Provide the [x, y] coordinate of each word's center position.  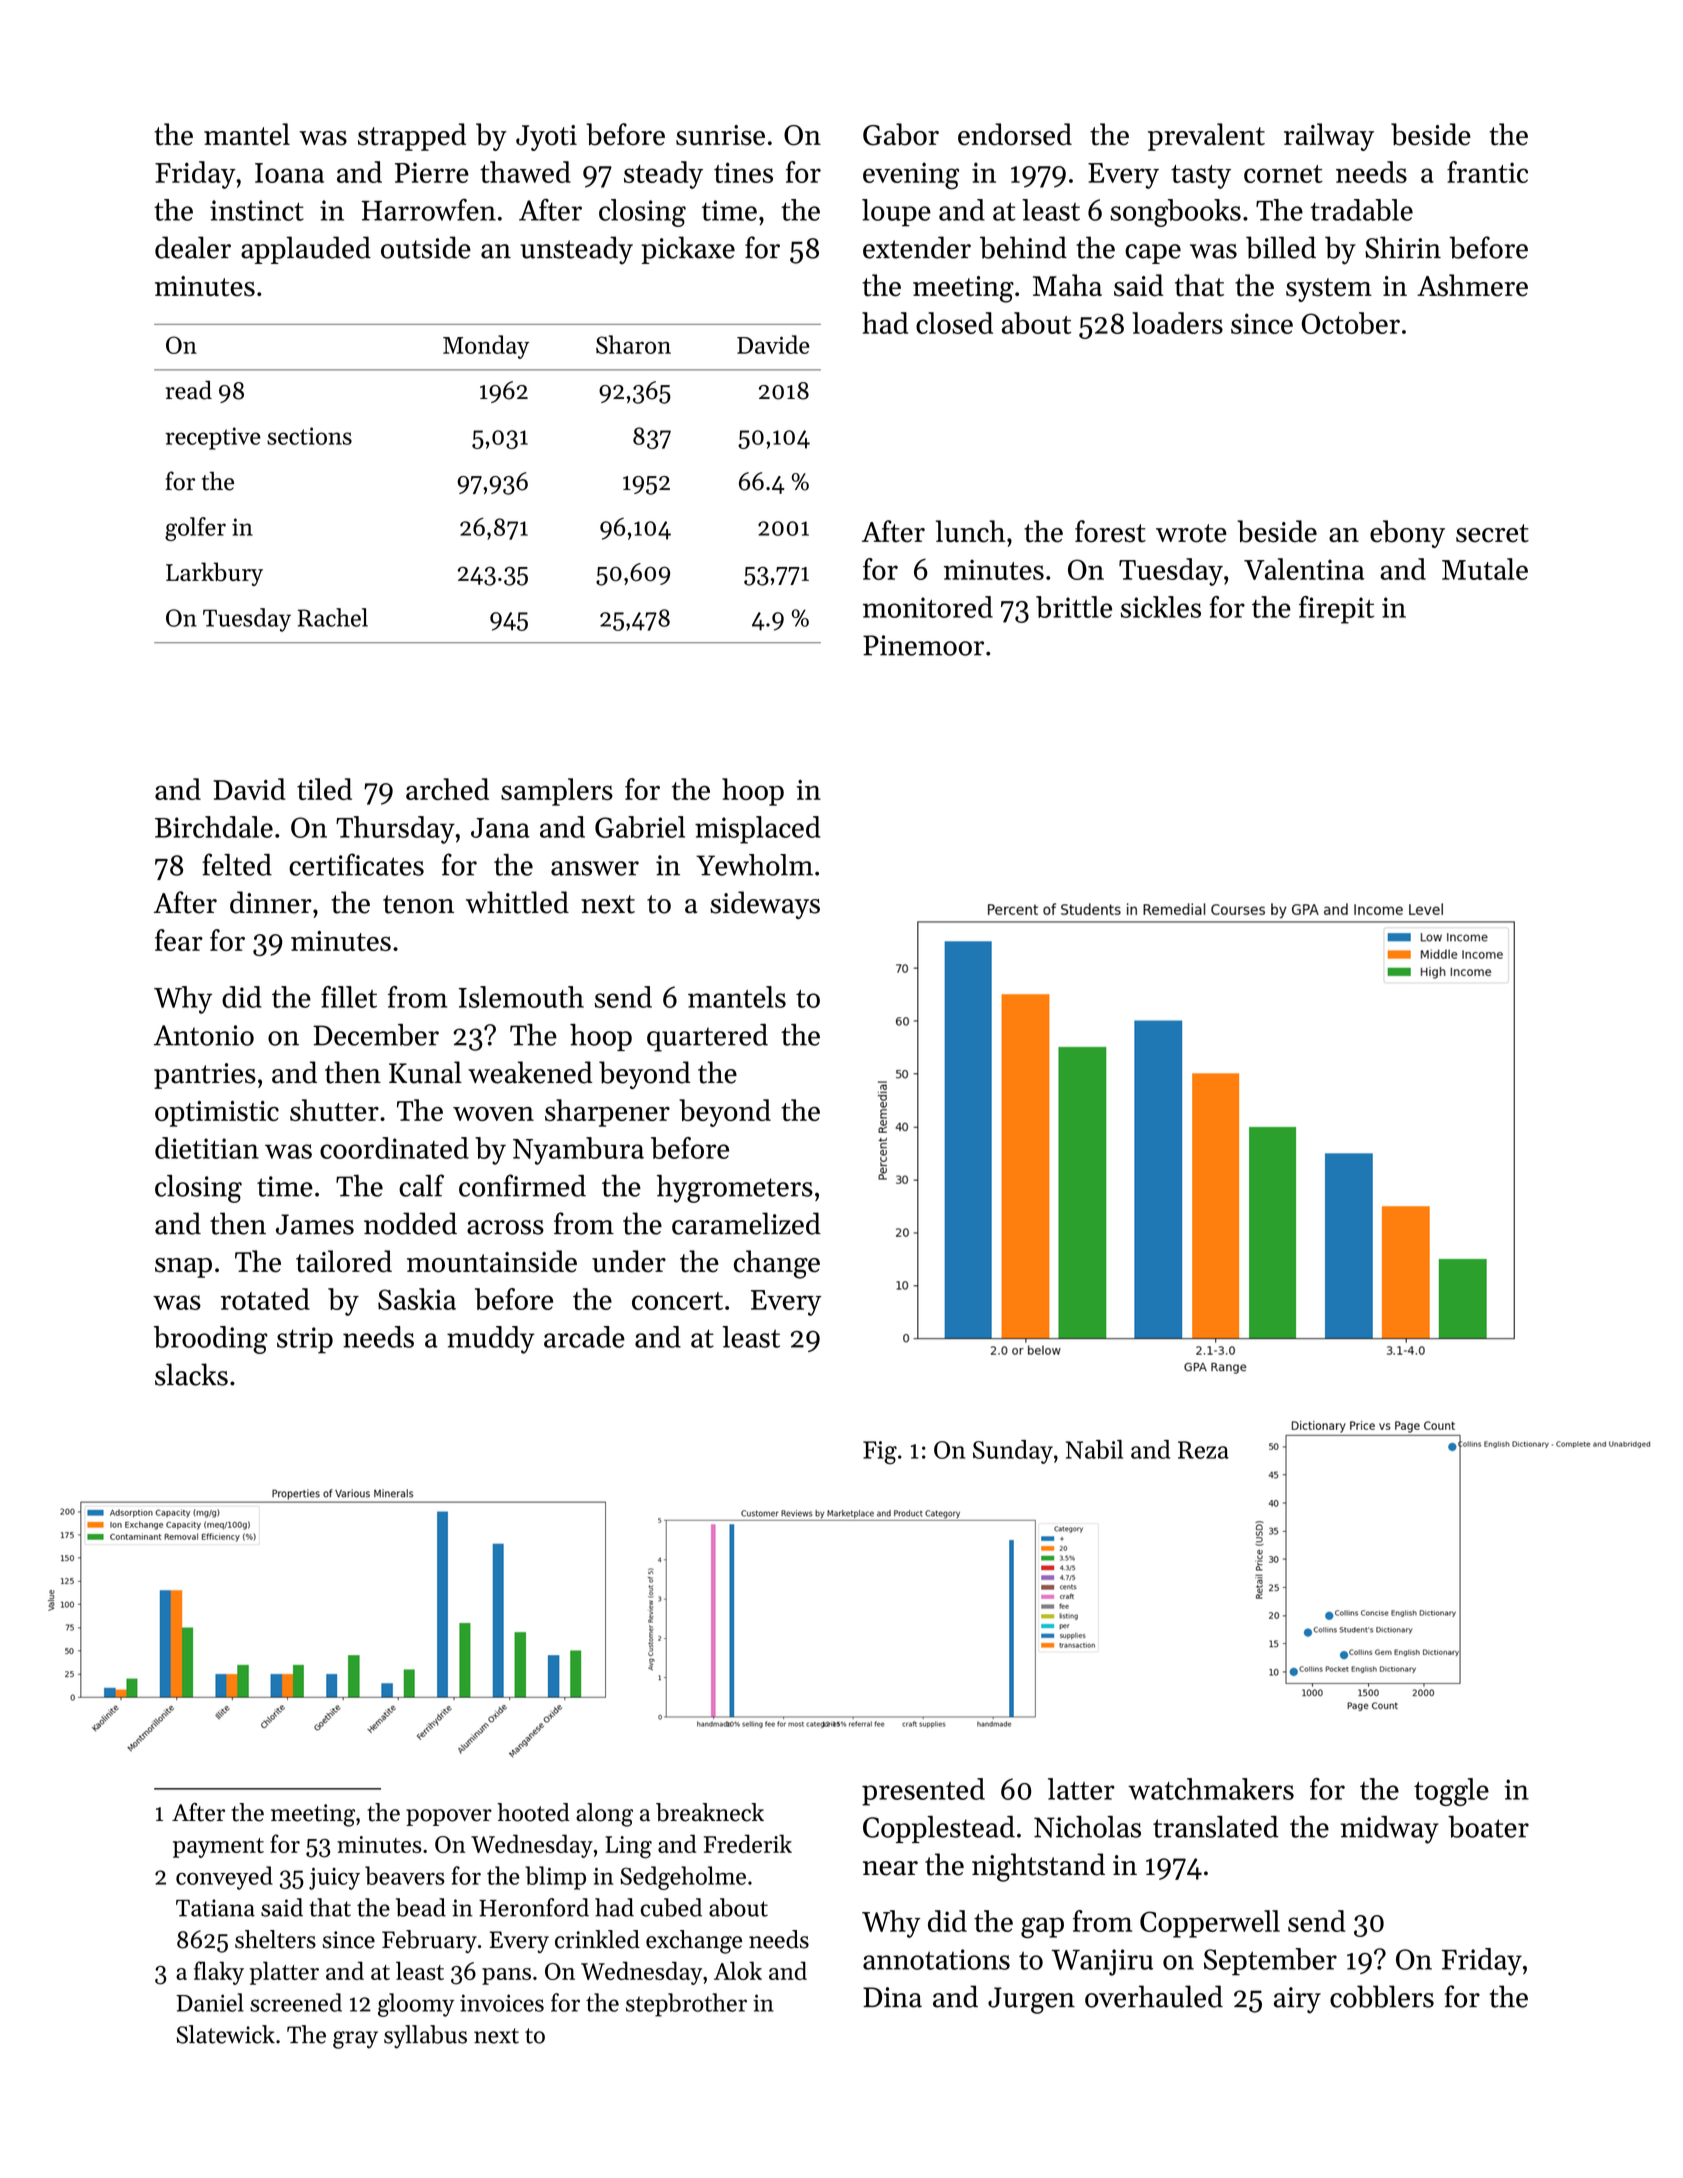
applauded [306, 250]
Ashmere [1472, 285]
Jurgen [1031, 2000]
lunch [970, 531]
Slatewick [226, 2034]
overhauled [1154, 1996]
